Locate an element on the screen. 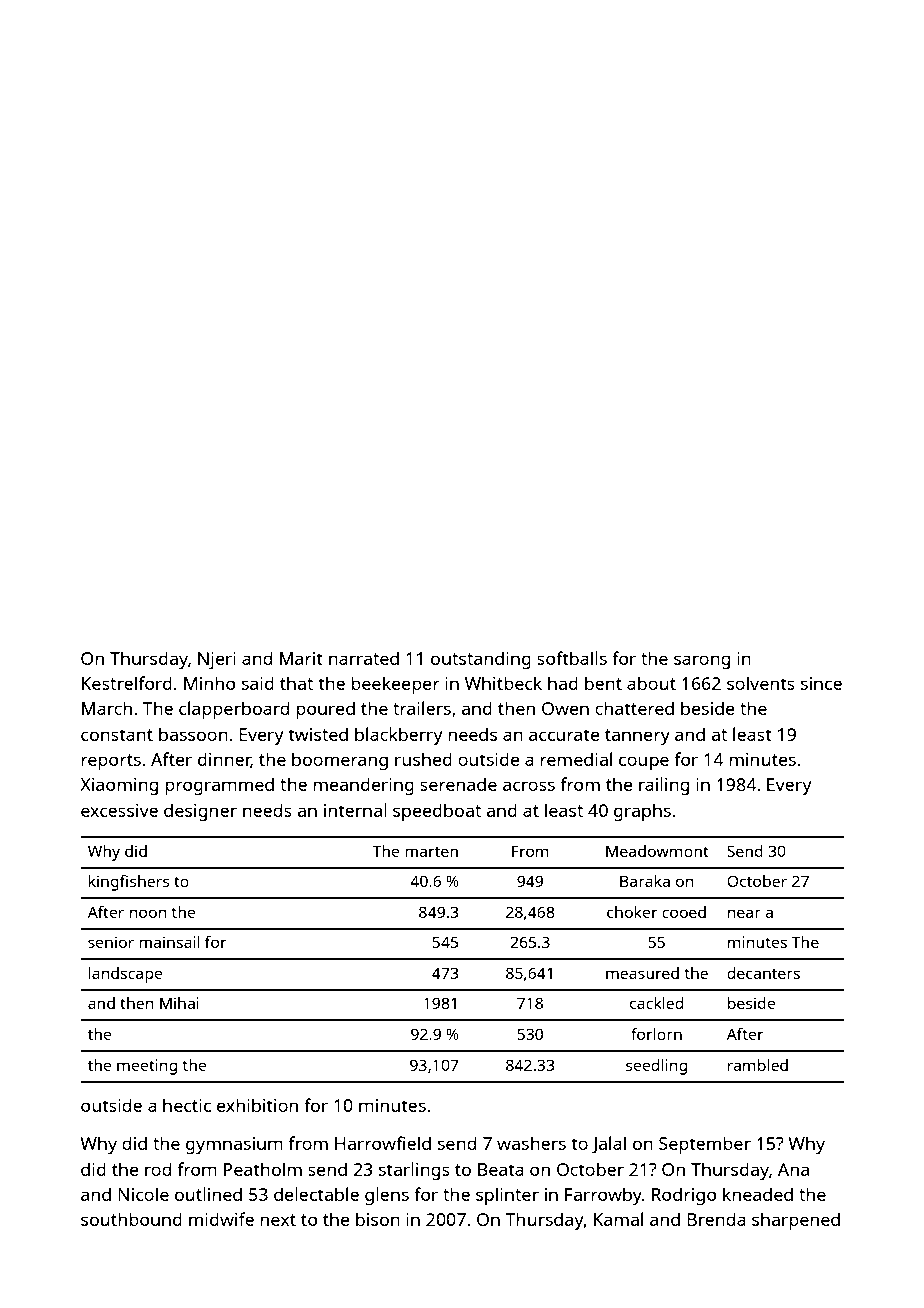  sarong is located at coordinates (702, 662).
